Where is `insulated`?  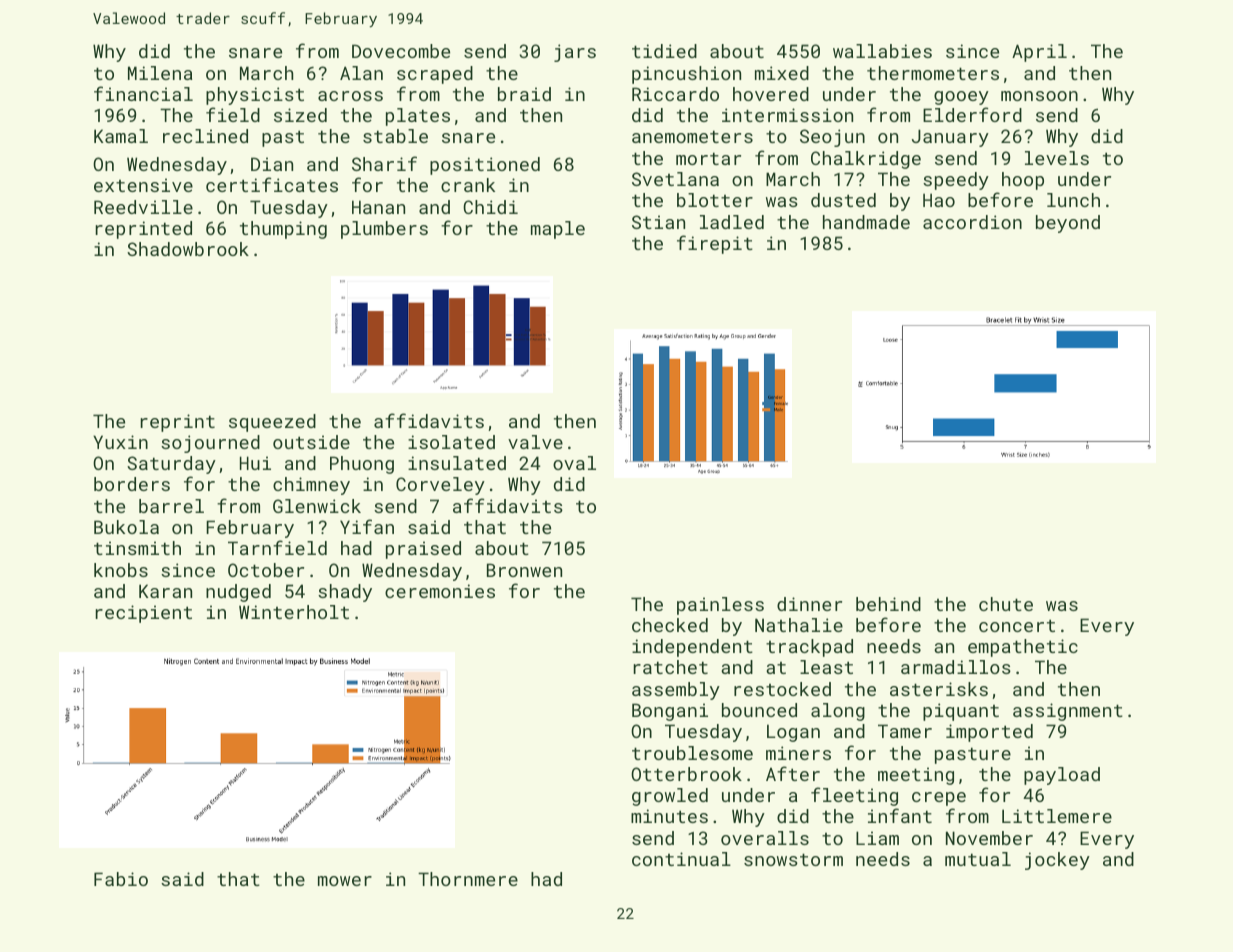
insulated is located at coordinates (457, 463).
